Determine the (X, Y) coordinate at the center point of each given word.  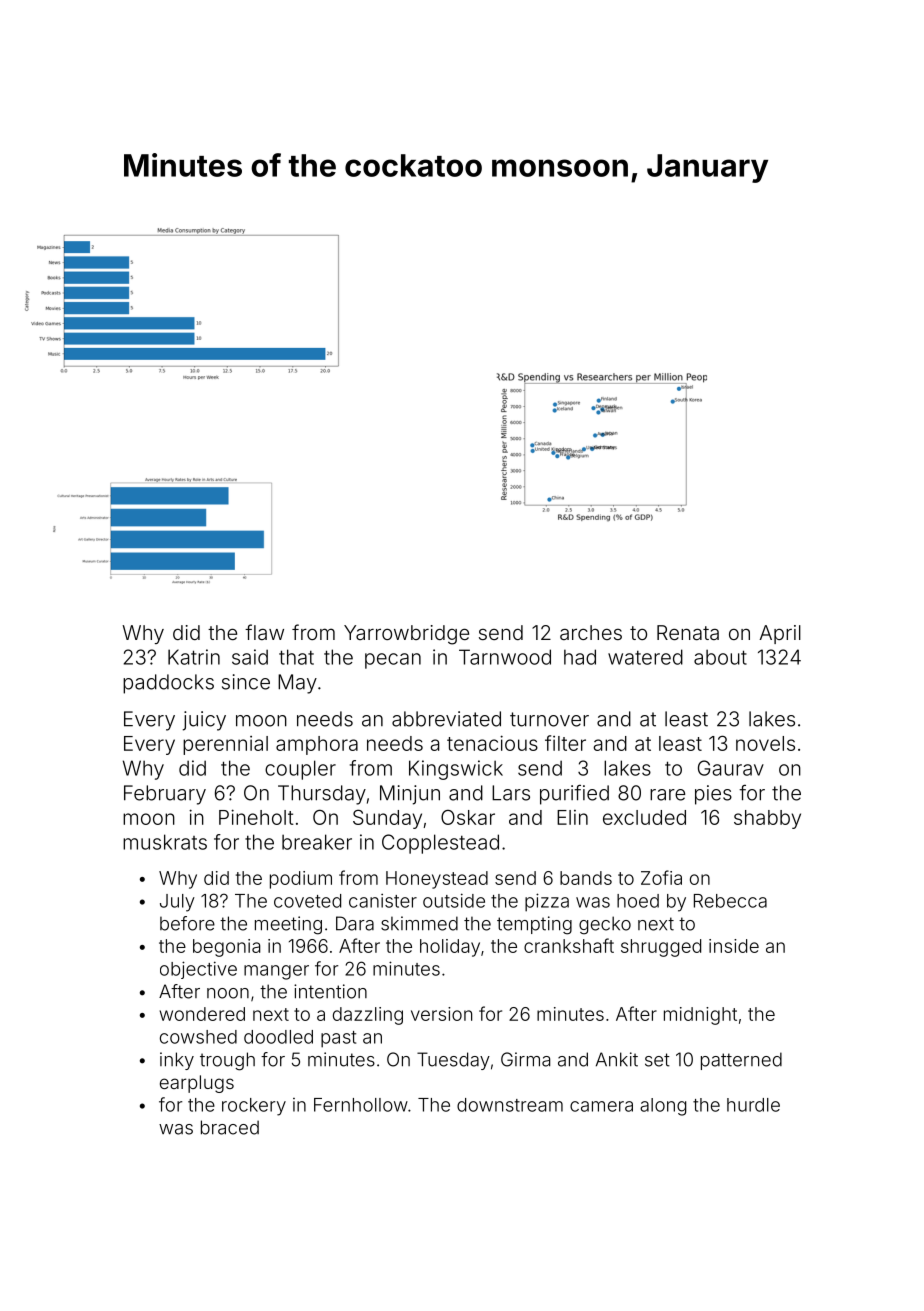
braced (230, 1127)
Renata (688, 632)
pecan (393, 661)
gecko (605, 925)
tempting (534, 925)
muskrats (165, 842)
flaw (264, 632)
